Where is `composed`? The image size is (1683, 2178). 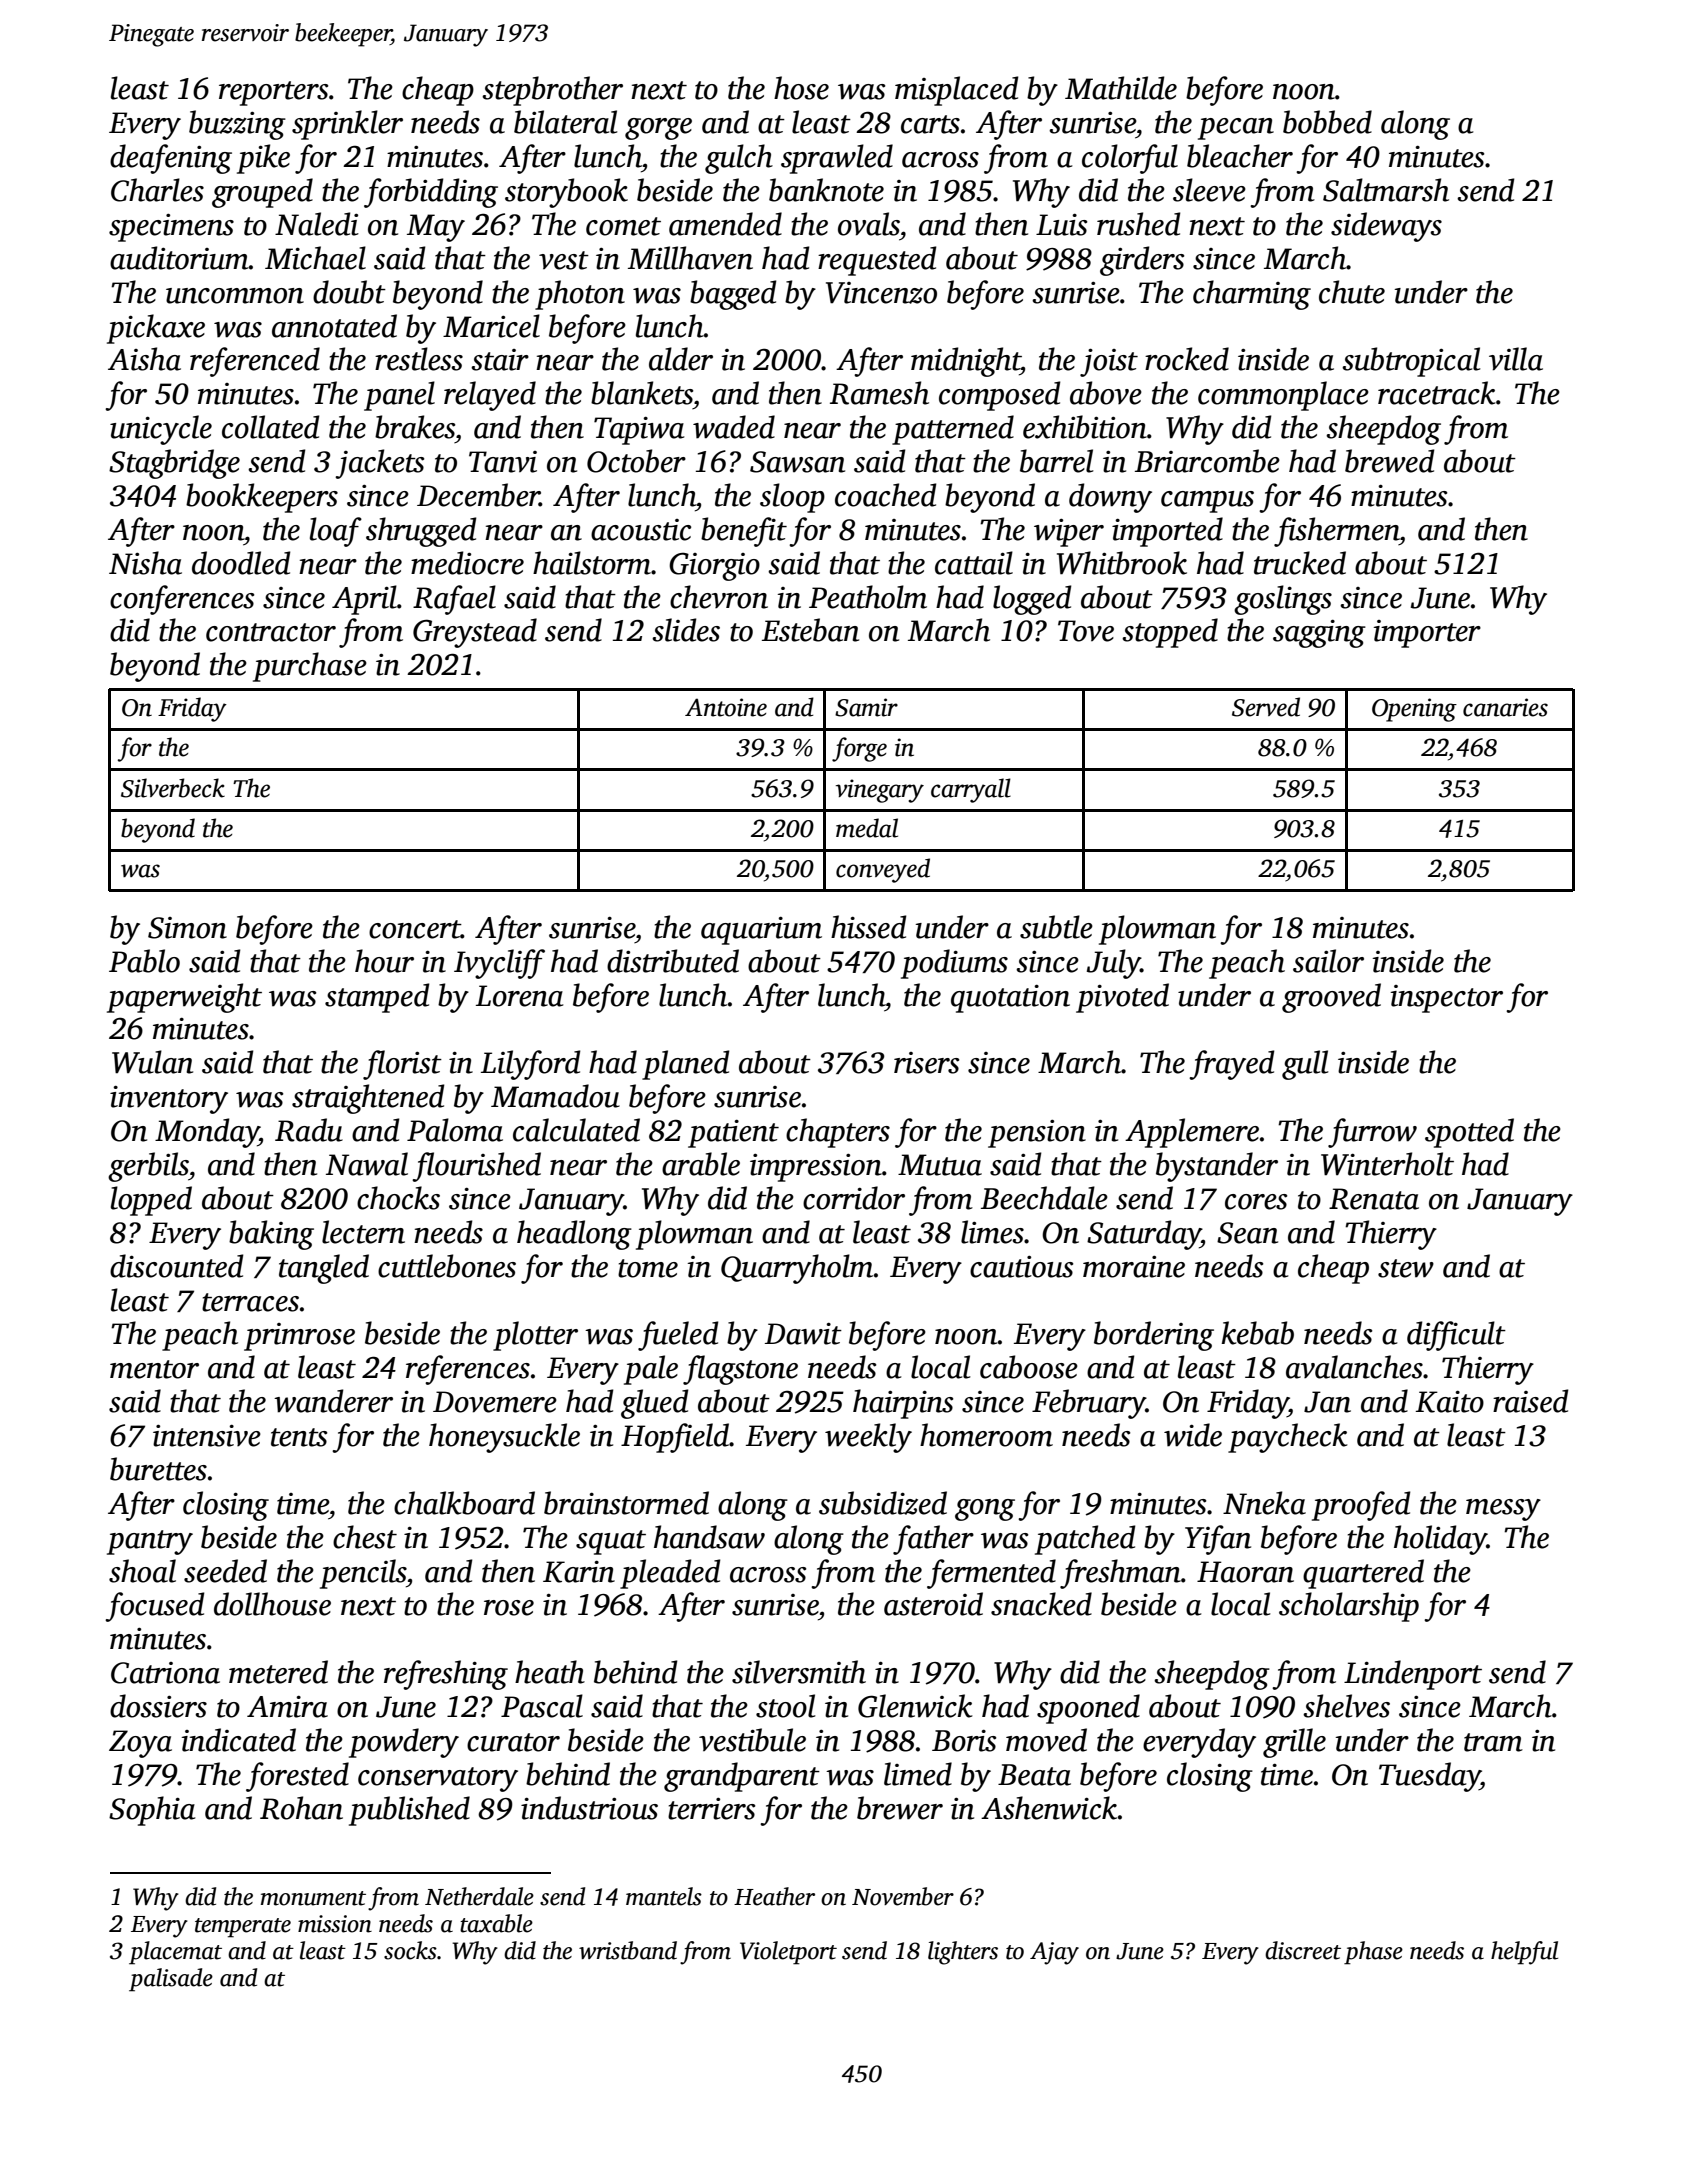
composed is located at coordinates (1000, 396).
